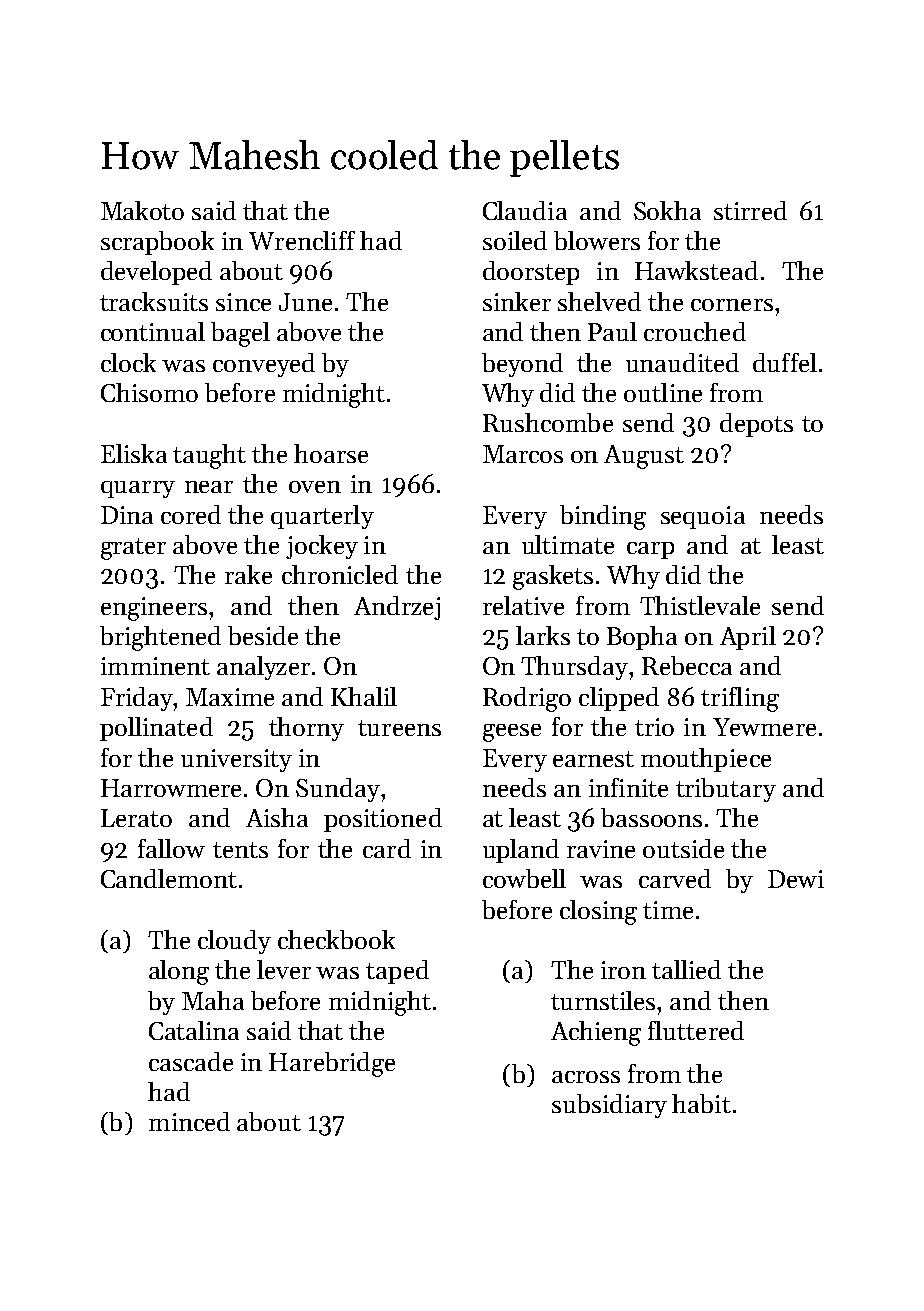  What do you see at coordinates (703, 517) in the screenshot?
I see `sequoia` at bounding box center [703, 517].
